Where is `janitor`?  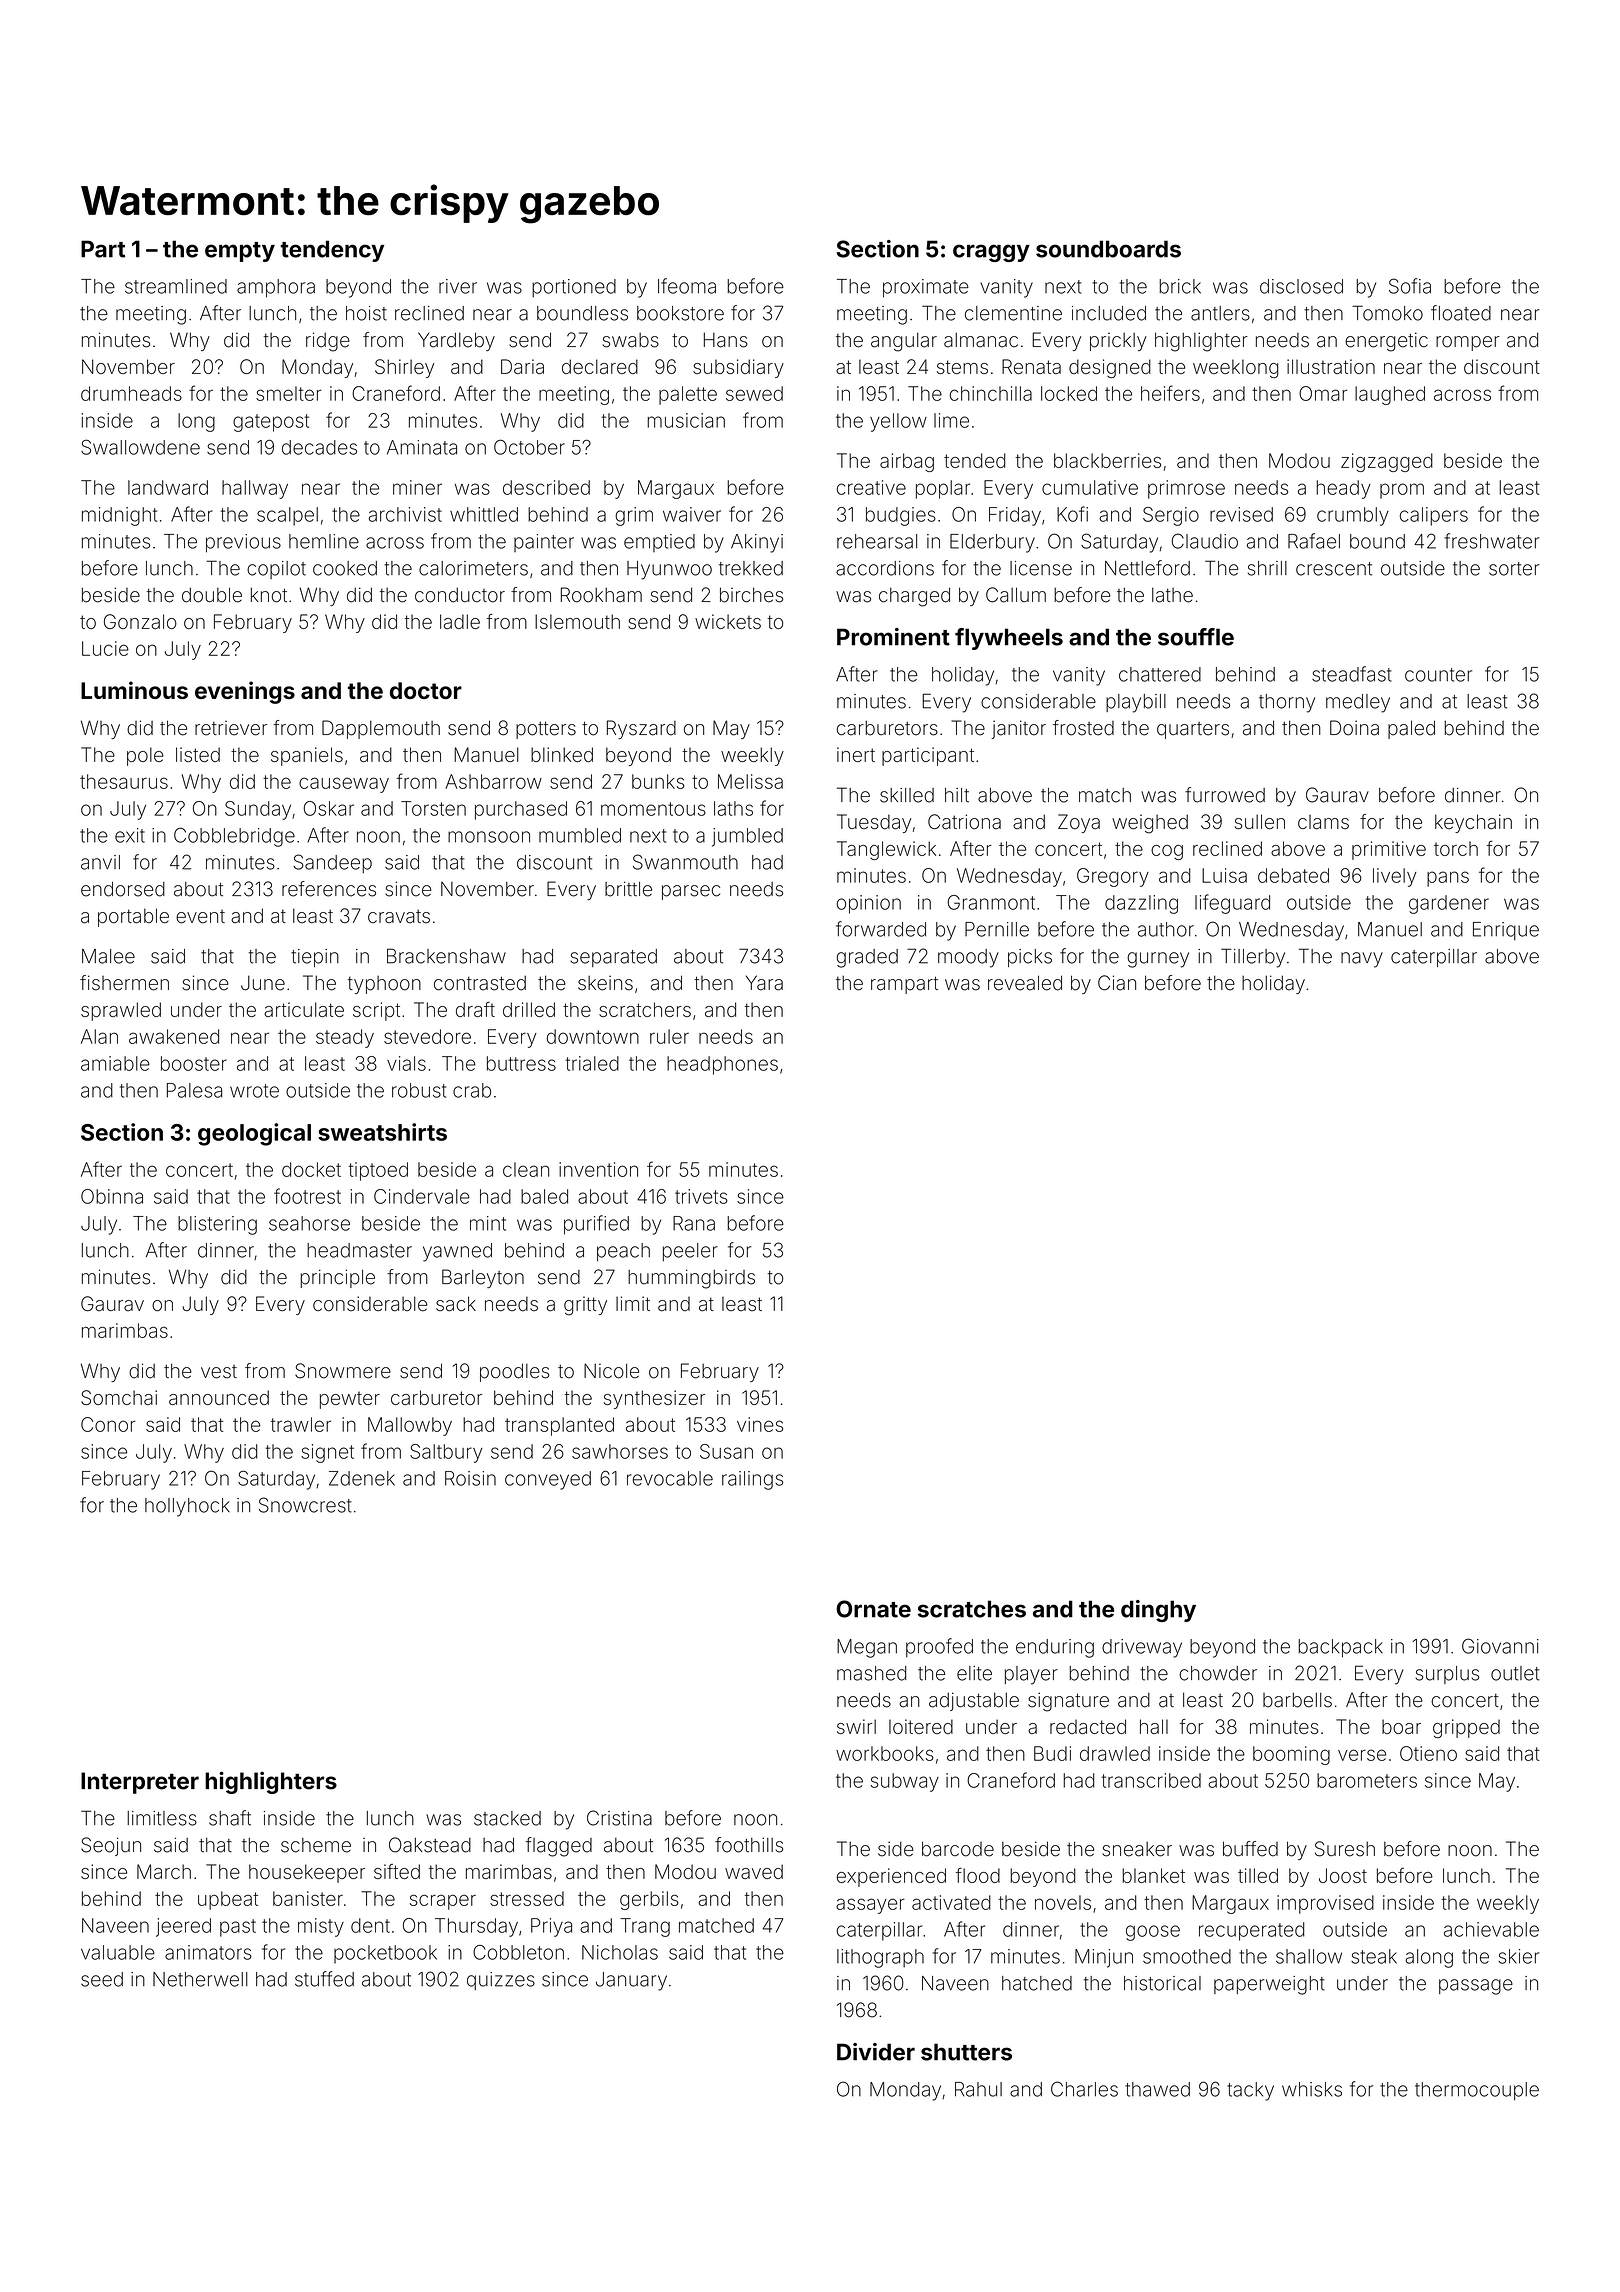
janitor is located at coordinates (1018, 729).
